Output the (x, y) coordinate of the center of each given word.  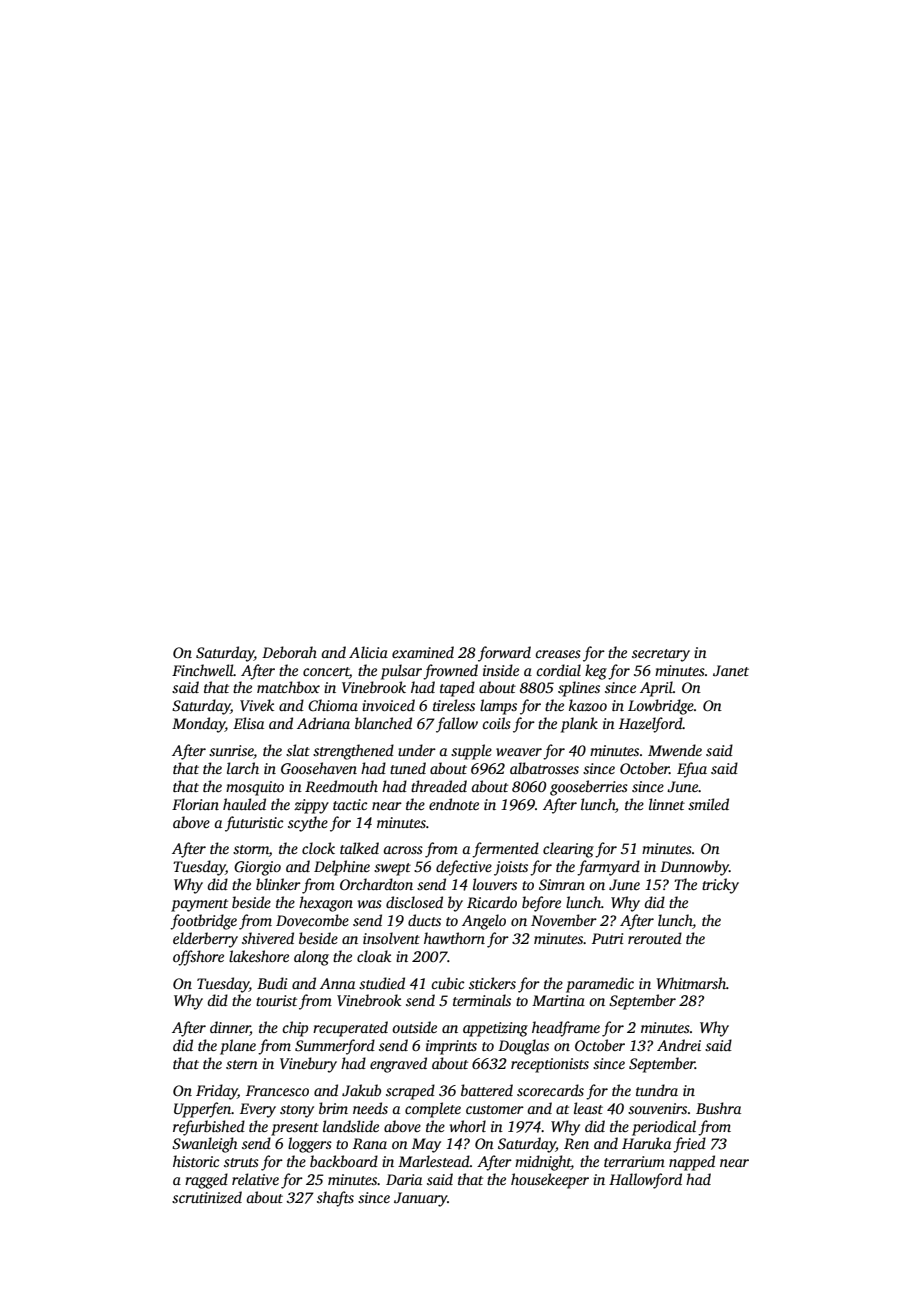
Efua (692, 770)
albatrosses (544, 768)
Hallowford (645, 1181)
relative (255, 1179)
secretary (661, 655)
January (421, 1199)
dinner (230, 1028)
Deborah (289, 652)
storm (251, 851)
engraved (398, 1065)
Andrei (679, 1045)
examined (423, 652)
